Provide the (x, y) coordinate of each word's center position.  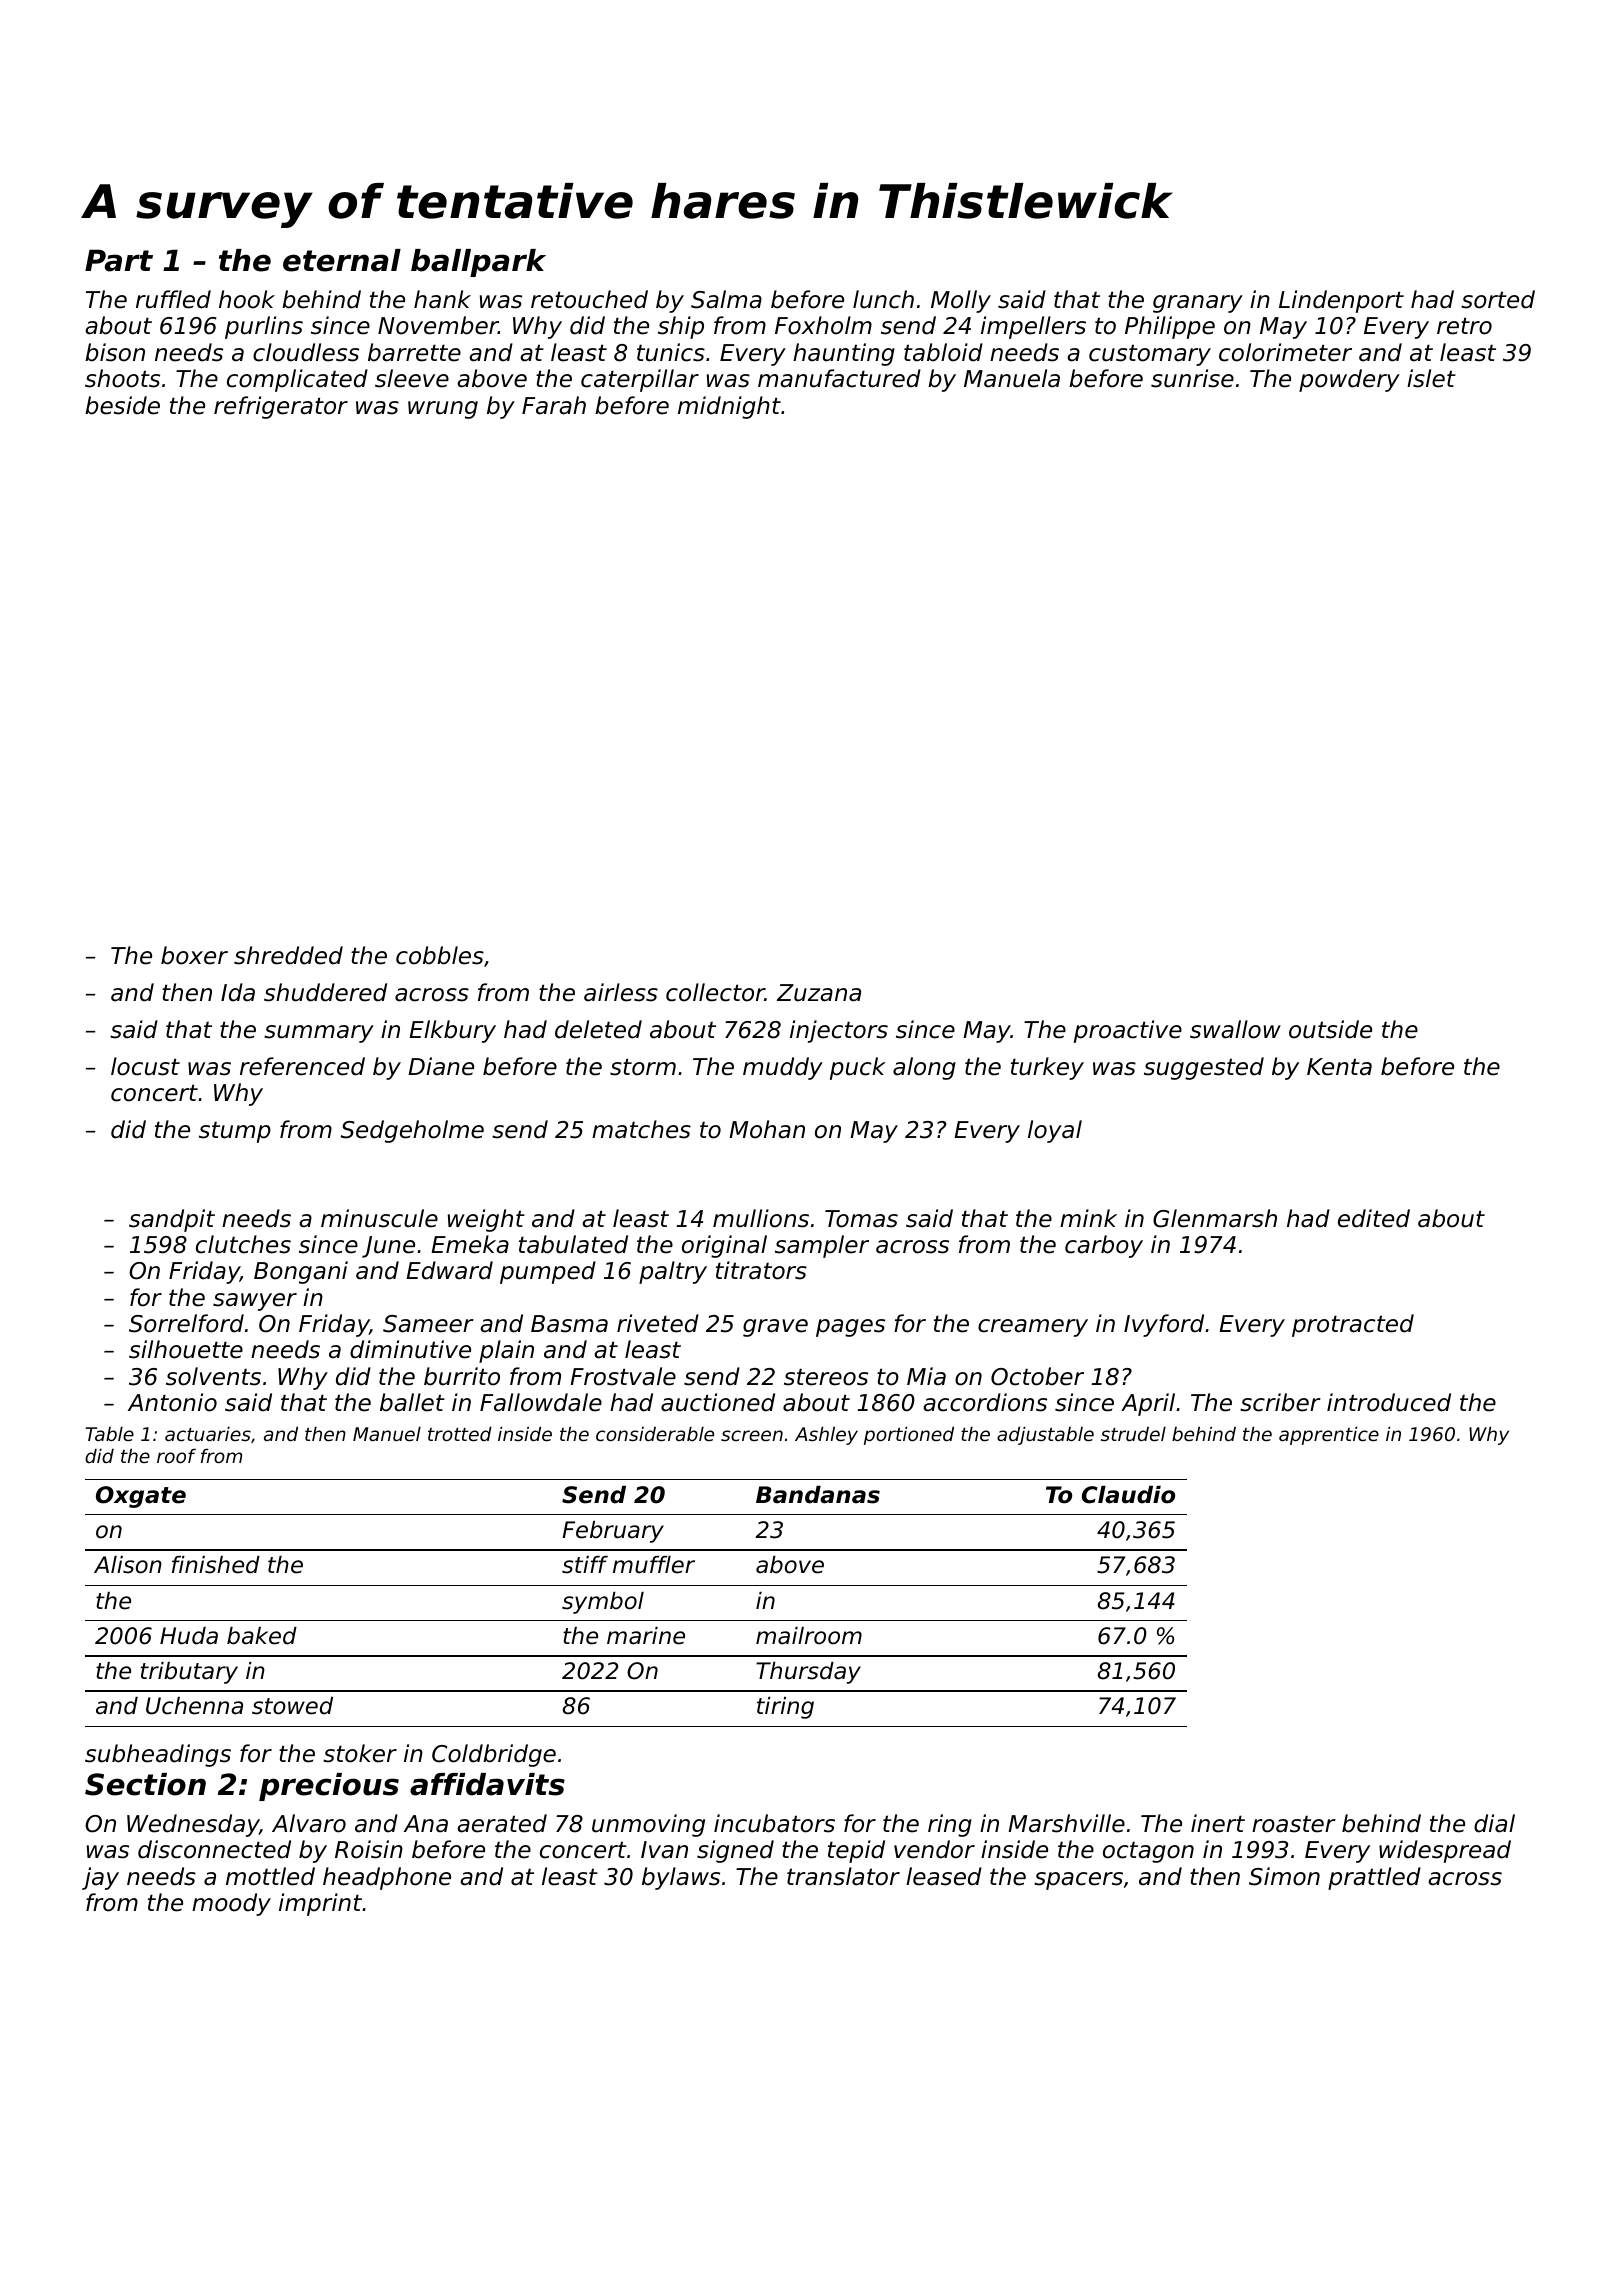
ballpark (478, 263)
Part (119, 260)
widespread (1445, 1851)
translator (843, 1876)
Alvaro (309, 1823)
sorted (1498, 299)
